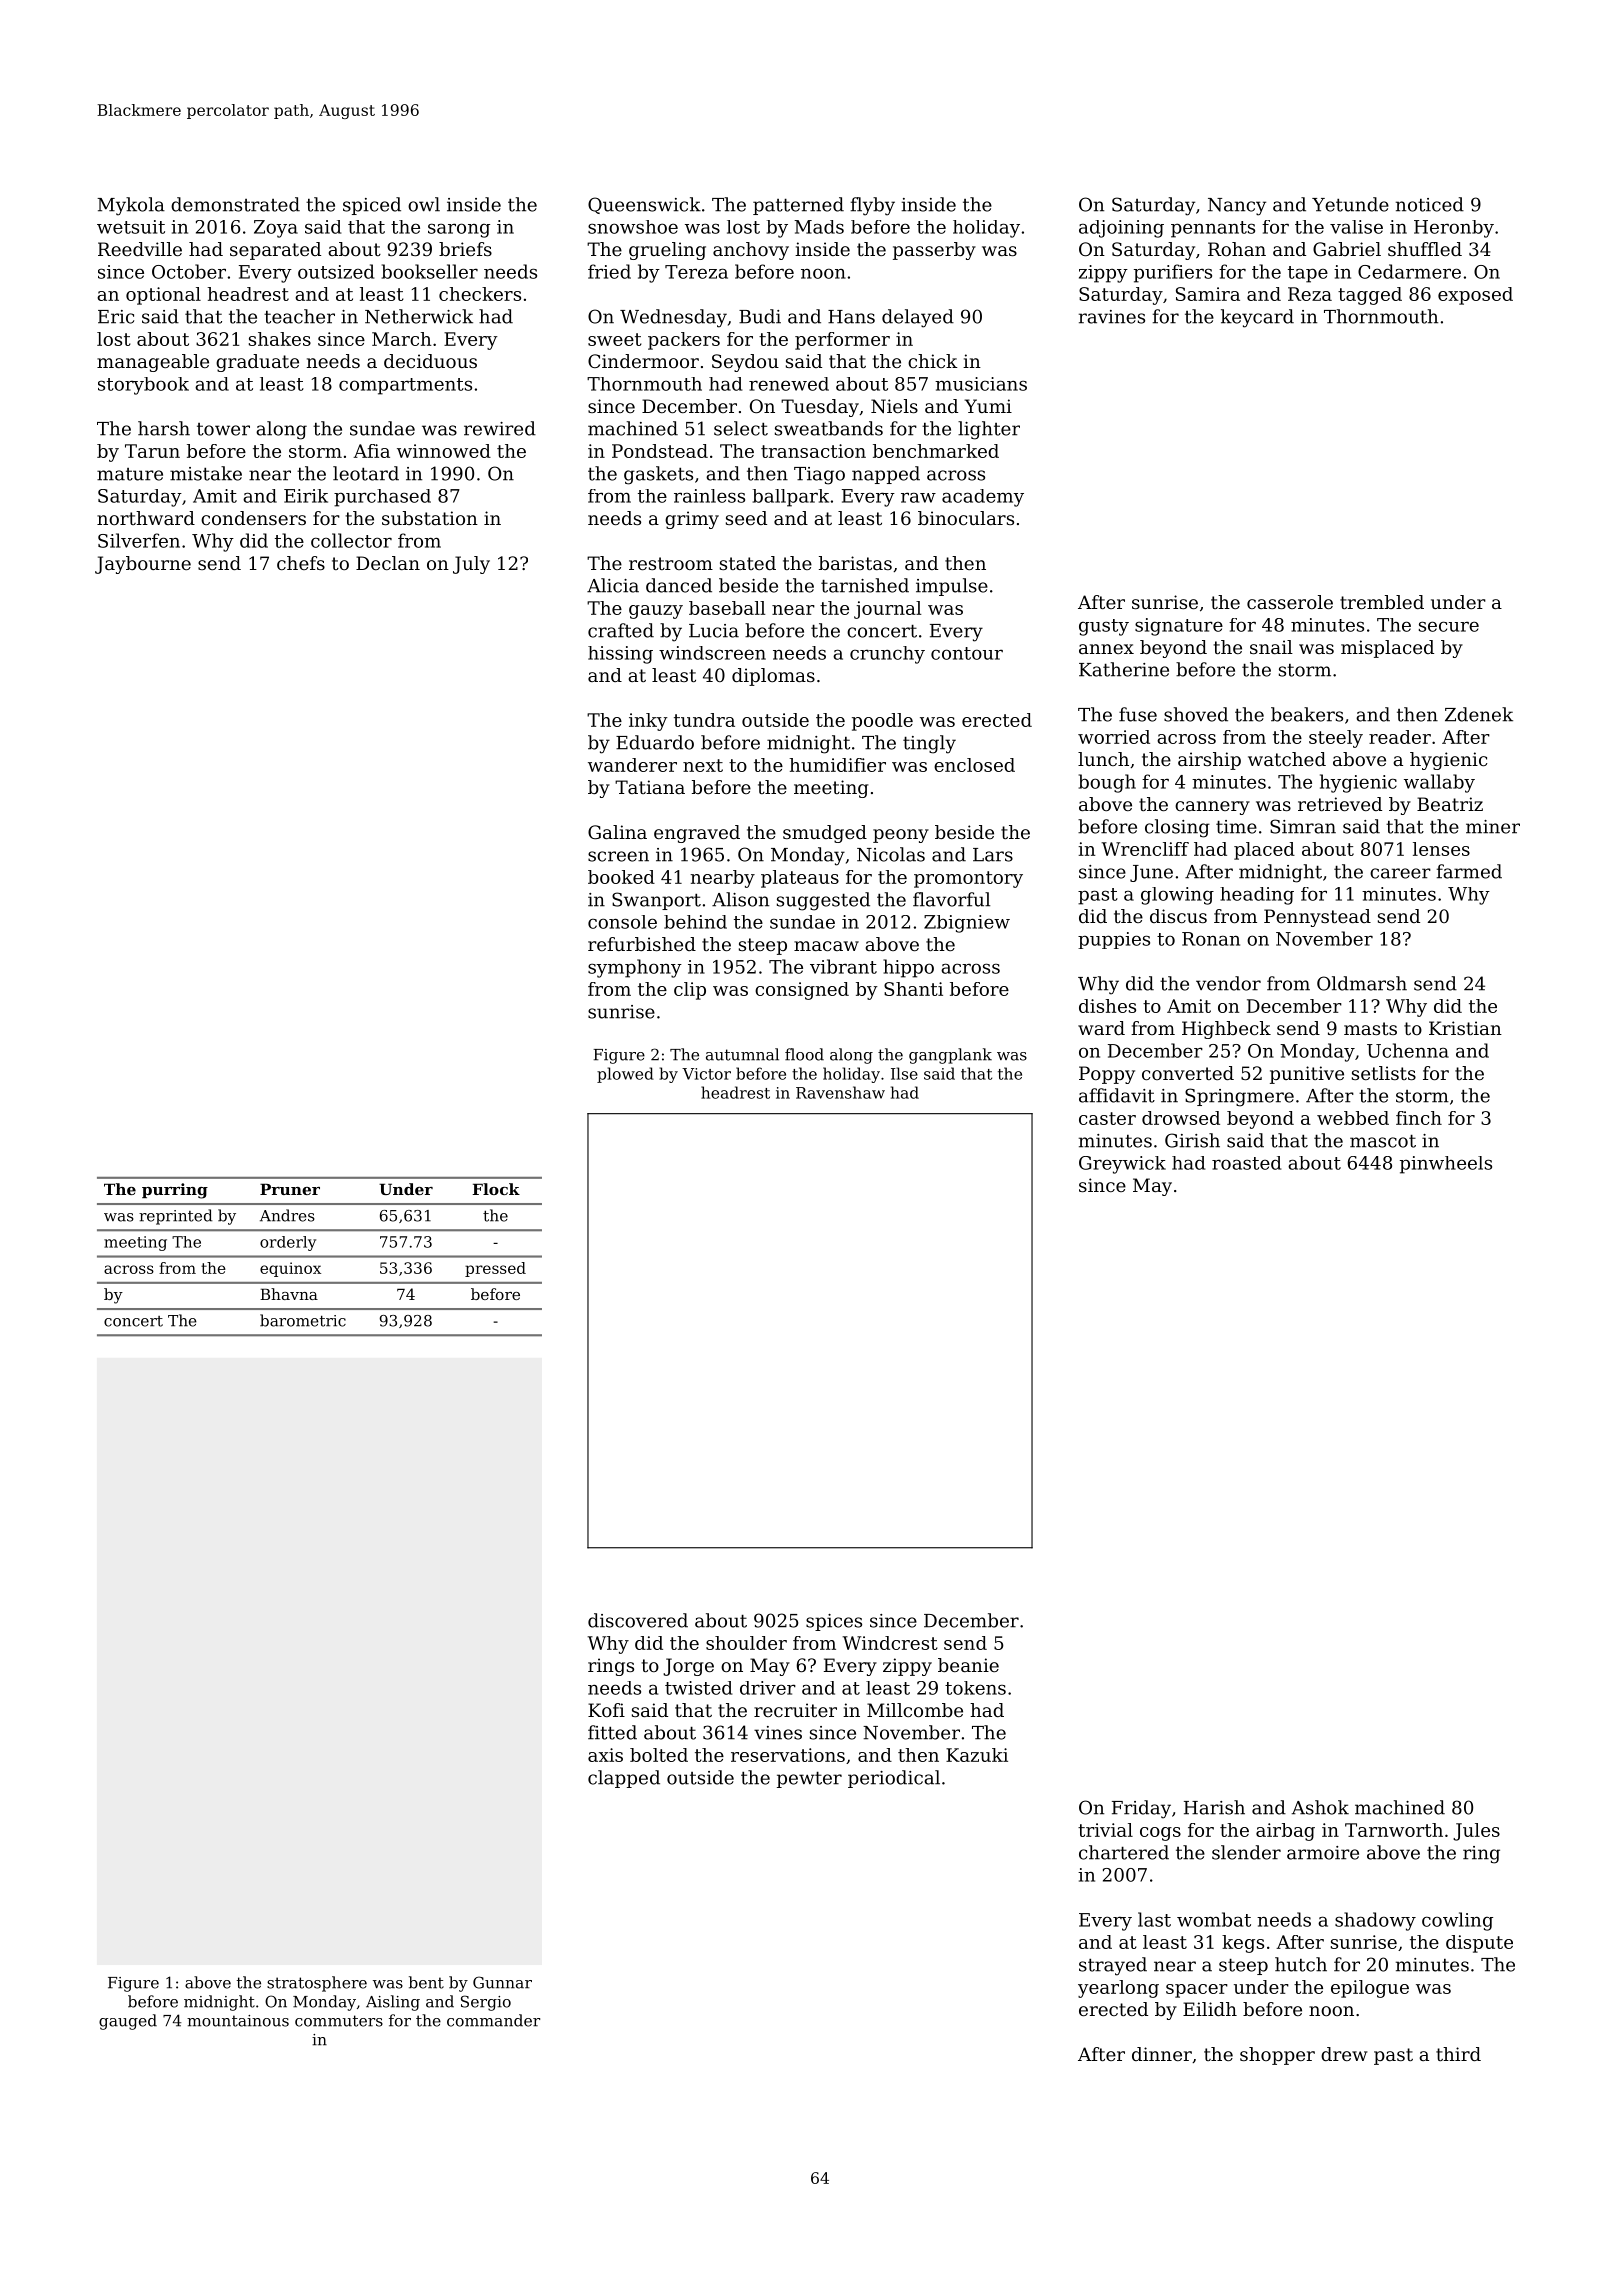  Describe the element at coordinates (968, 1665) in the screenshot. I see `beanie` at that location.
